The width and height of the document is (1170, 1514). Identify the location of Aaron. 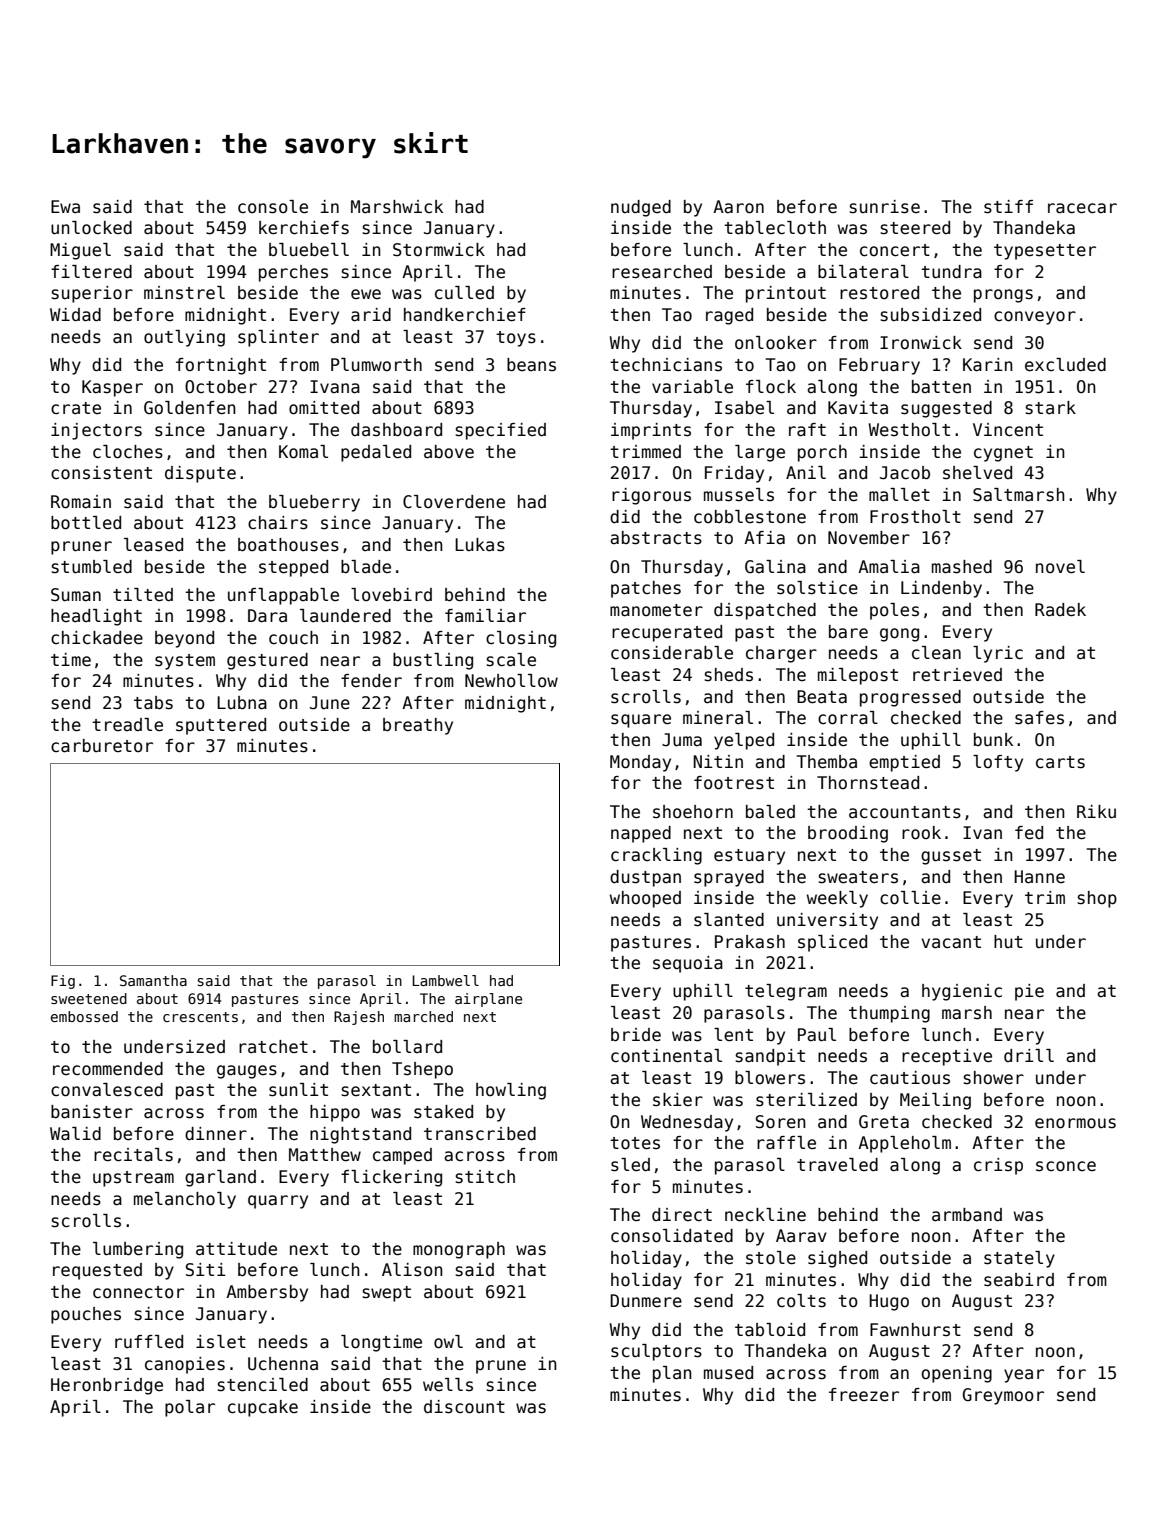
(738, 207).
